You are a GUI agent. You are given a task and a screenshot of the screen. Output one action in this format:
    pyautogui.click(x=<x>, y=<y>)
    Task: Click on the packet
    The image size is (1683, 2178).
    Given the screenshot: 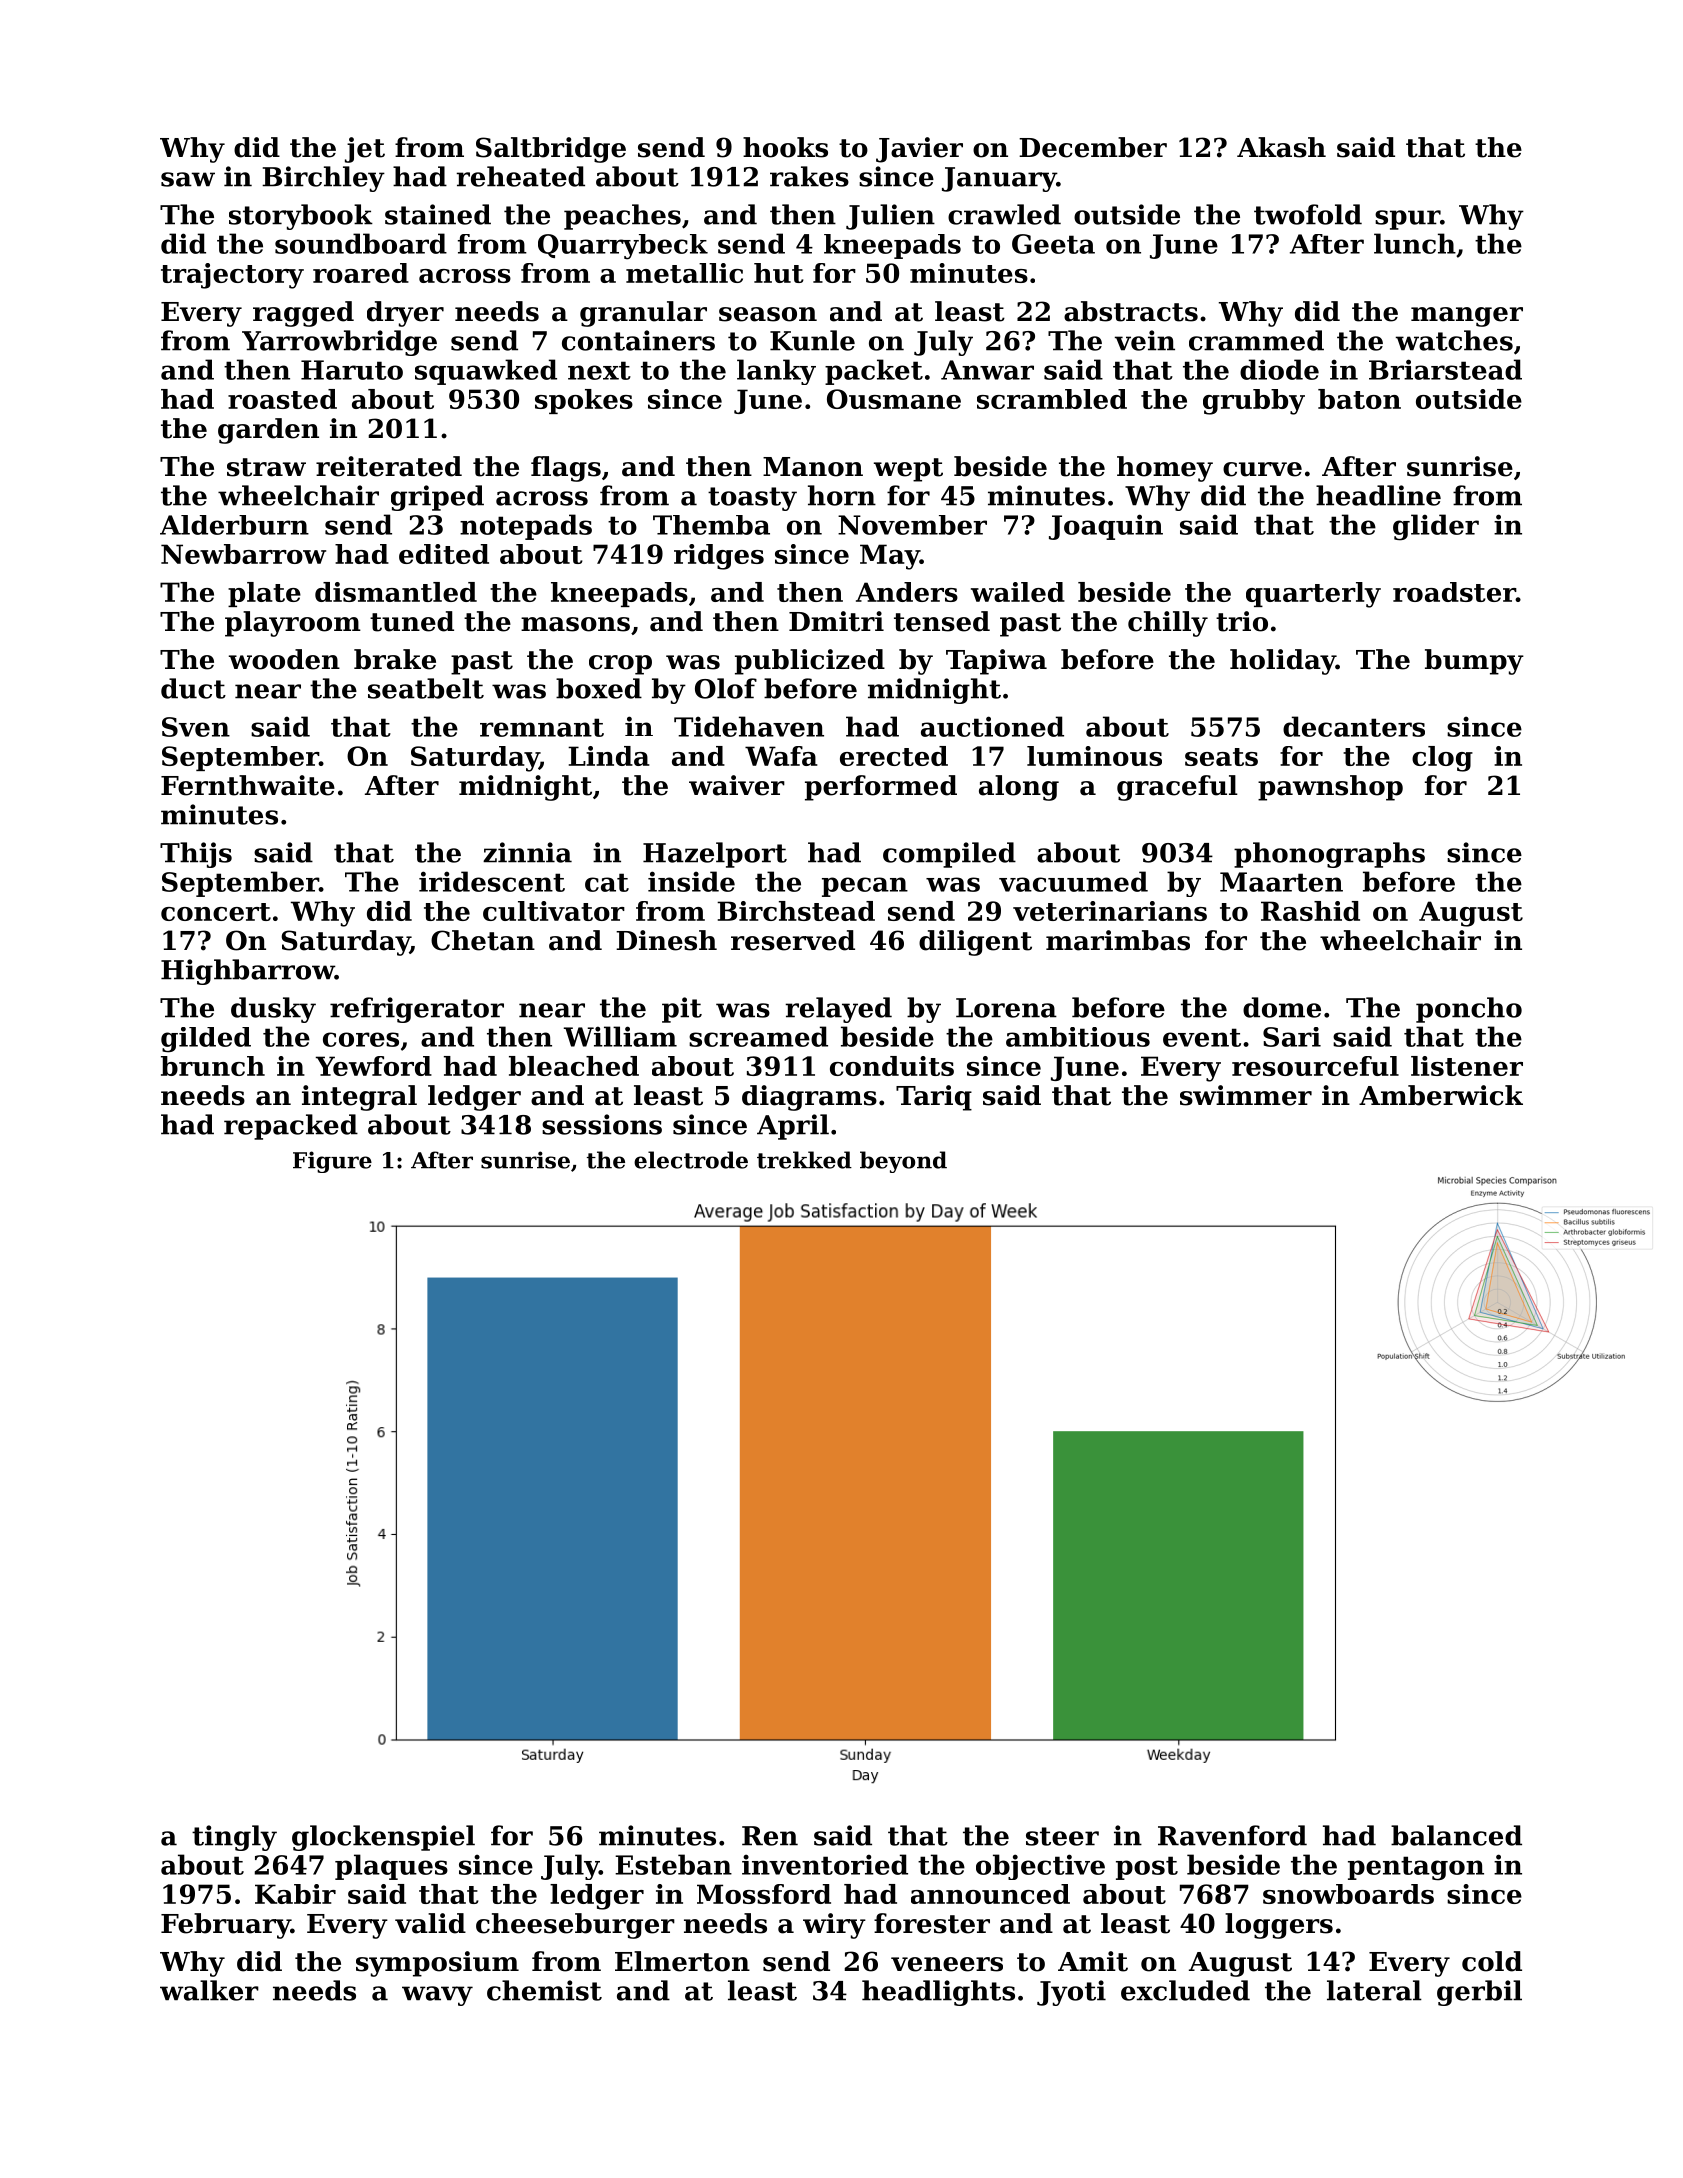 What is the action you would take?
    pyautogui.click(x=874, y=372)
